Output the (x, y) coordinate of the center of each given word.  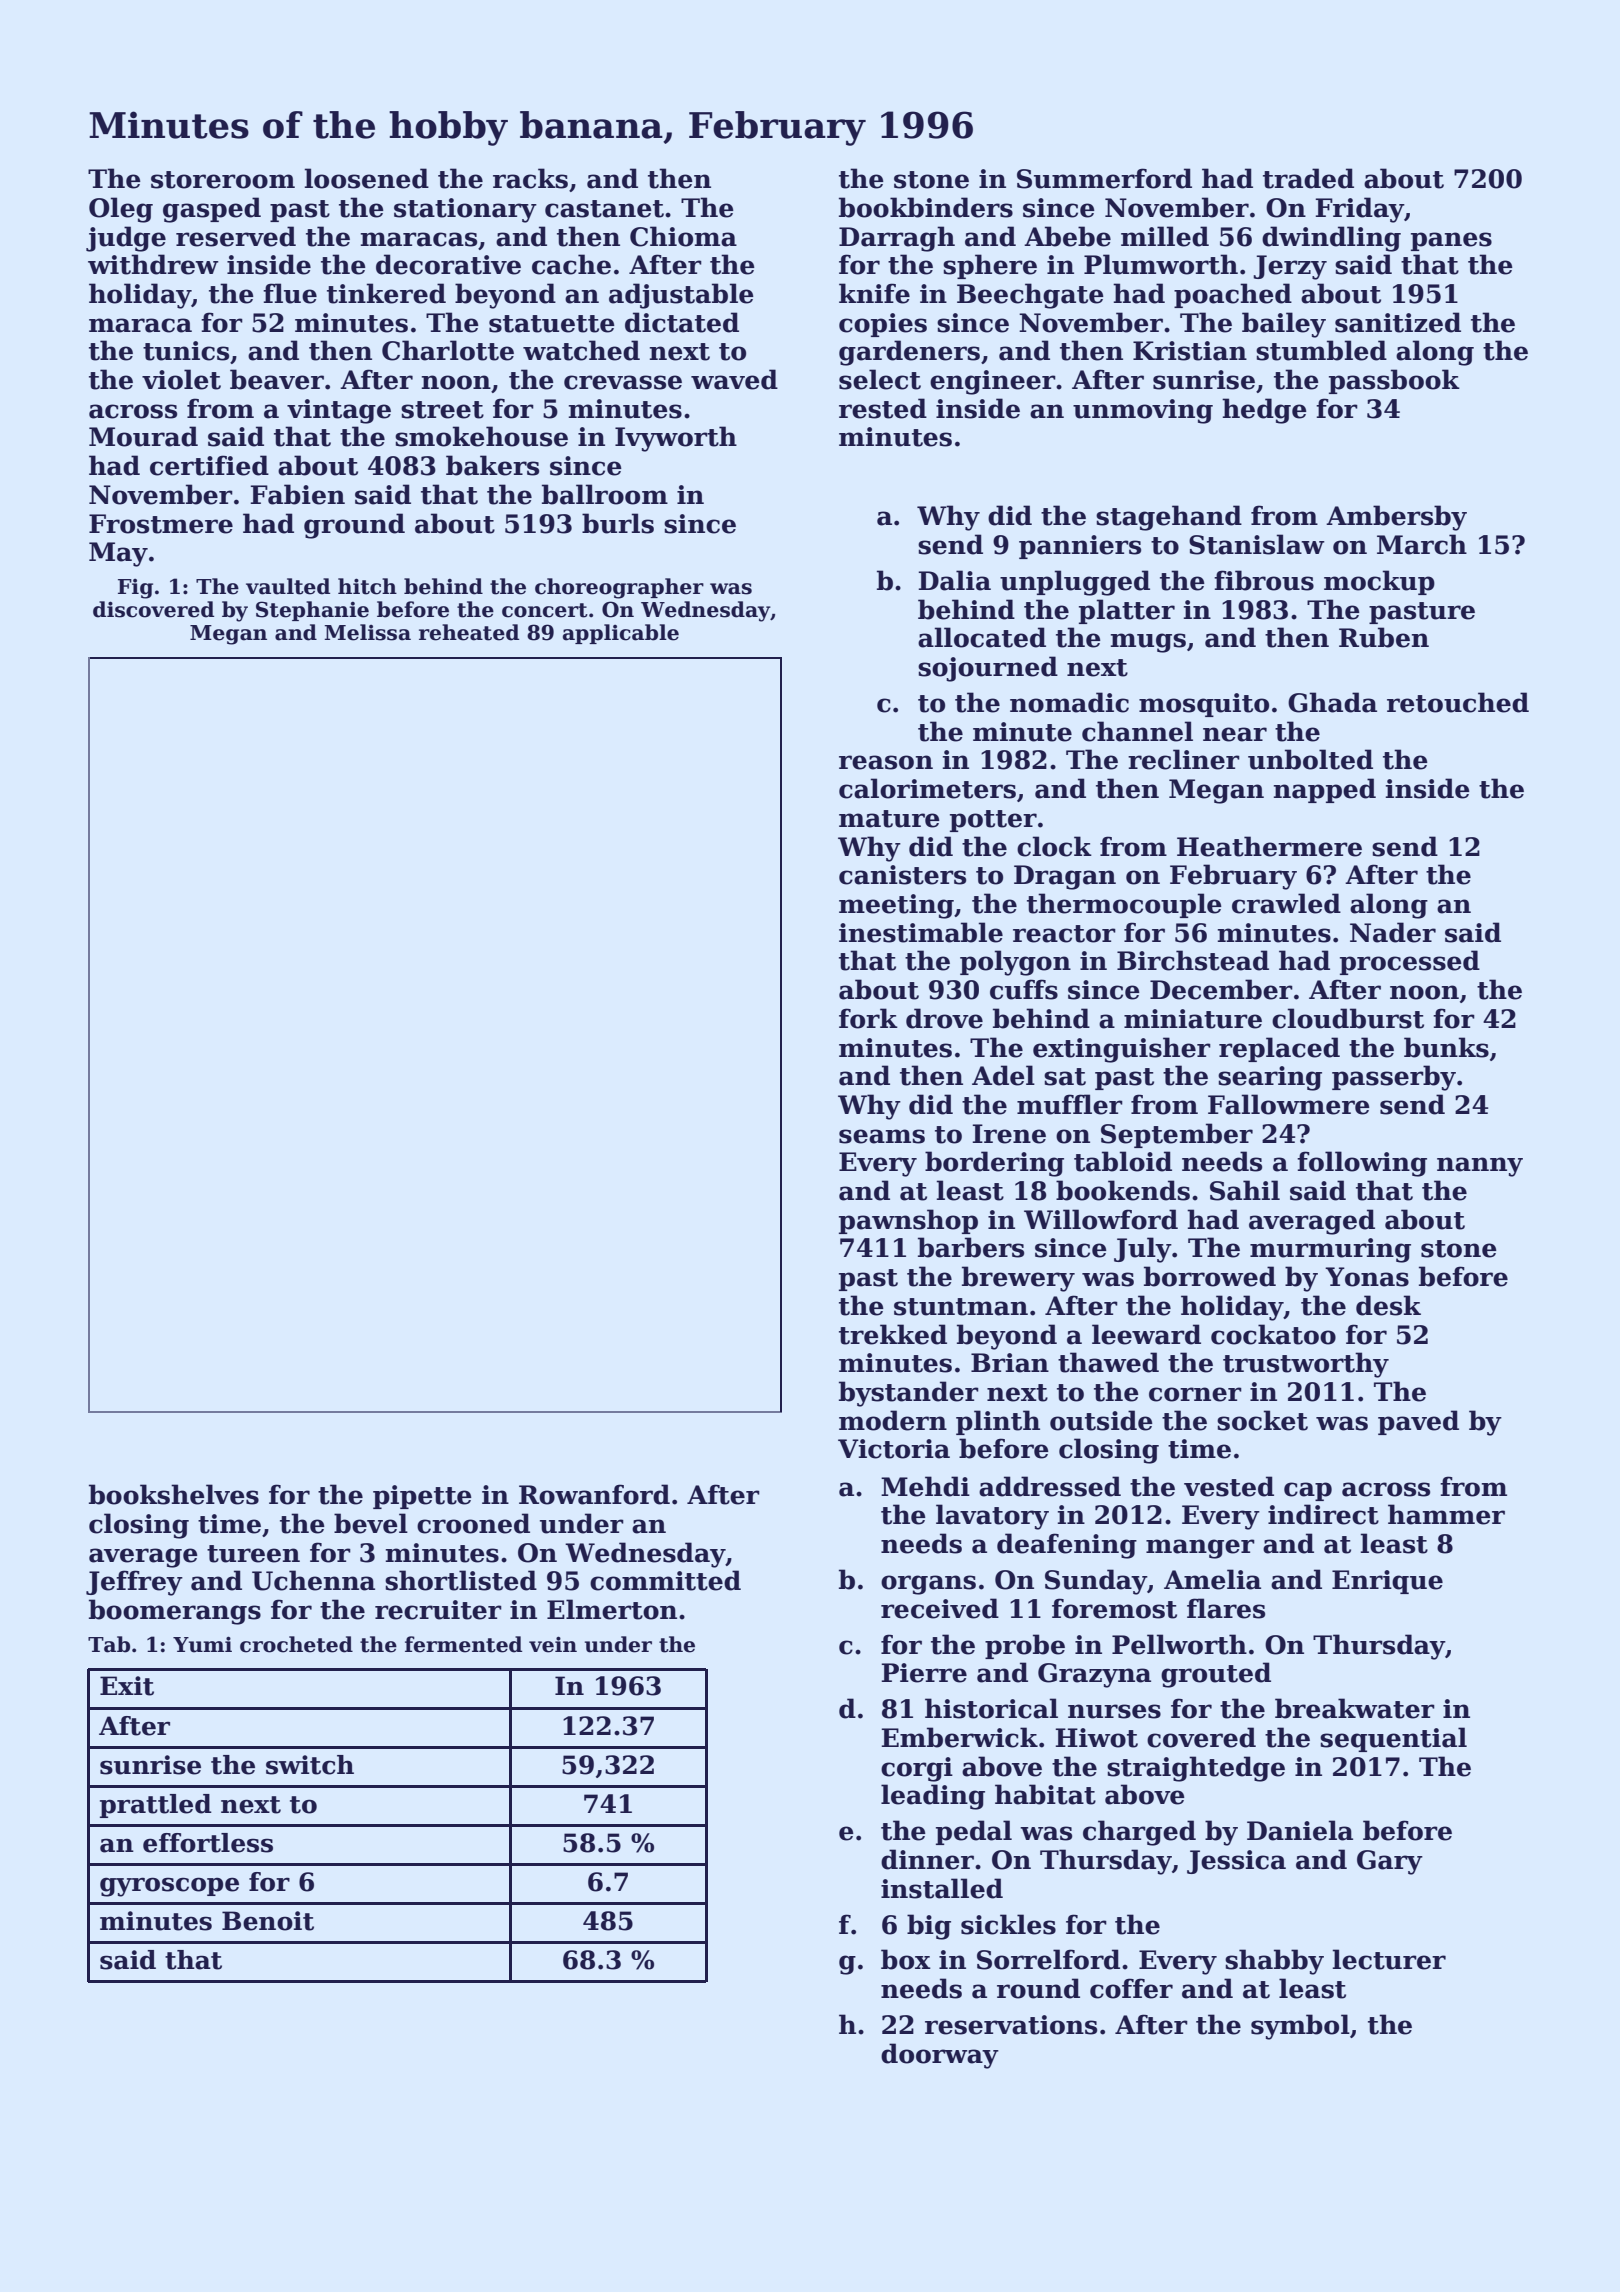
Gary (1390, 1862)
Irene (1009, 1134)
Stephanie (312, 611)
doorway (940, 2056)
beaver (277, 379)
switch (310, 1765)
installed (942, 1888)
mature (889, 819)
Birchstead (1193, 960)
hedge (1264, 411)
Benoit (268, 1921)
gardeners (909, 353)
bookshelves (174, 1494)
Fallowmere (1289, 1104)
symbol (1300, 2027)
